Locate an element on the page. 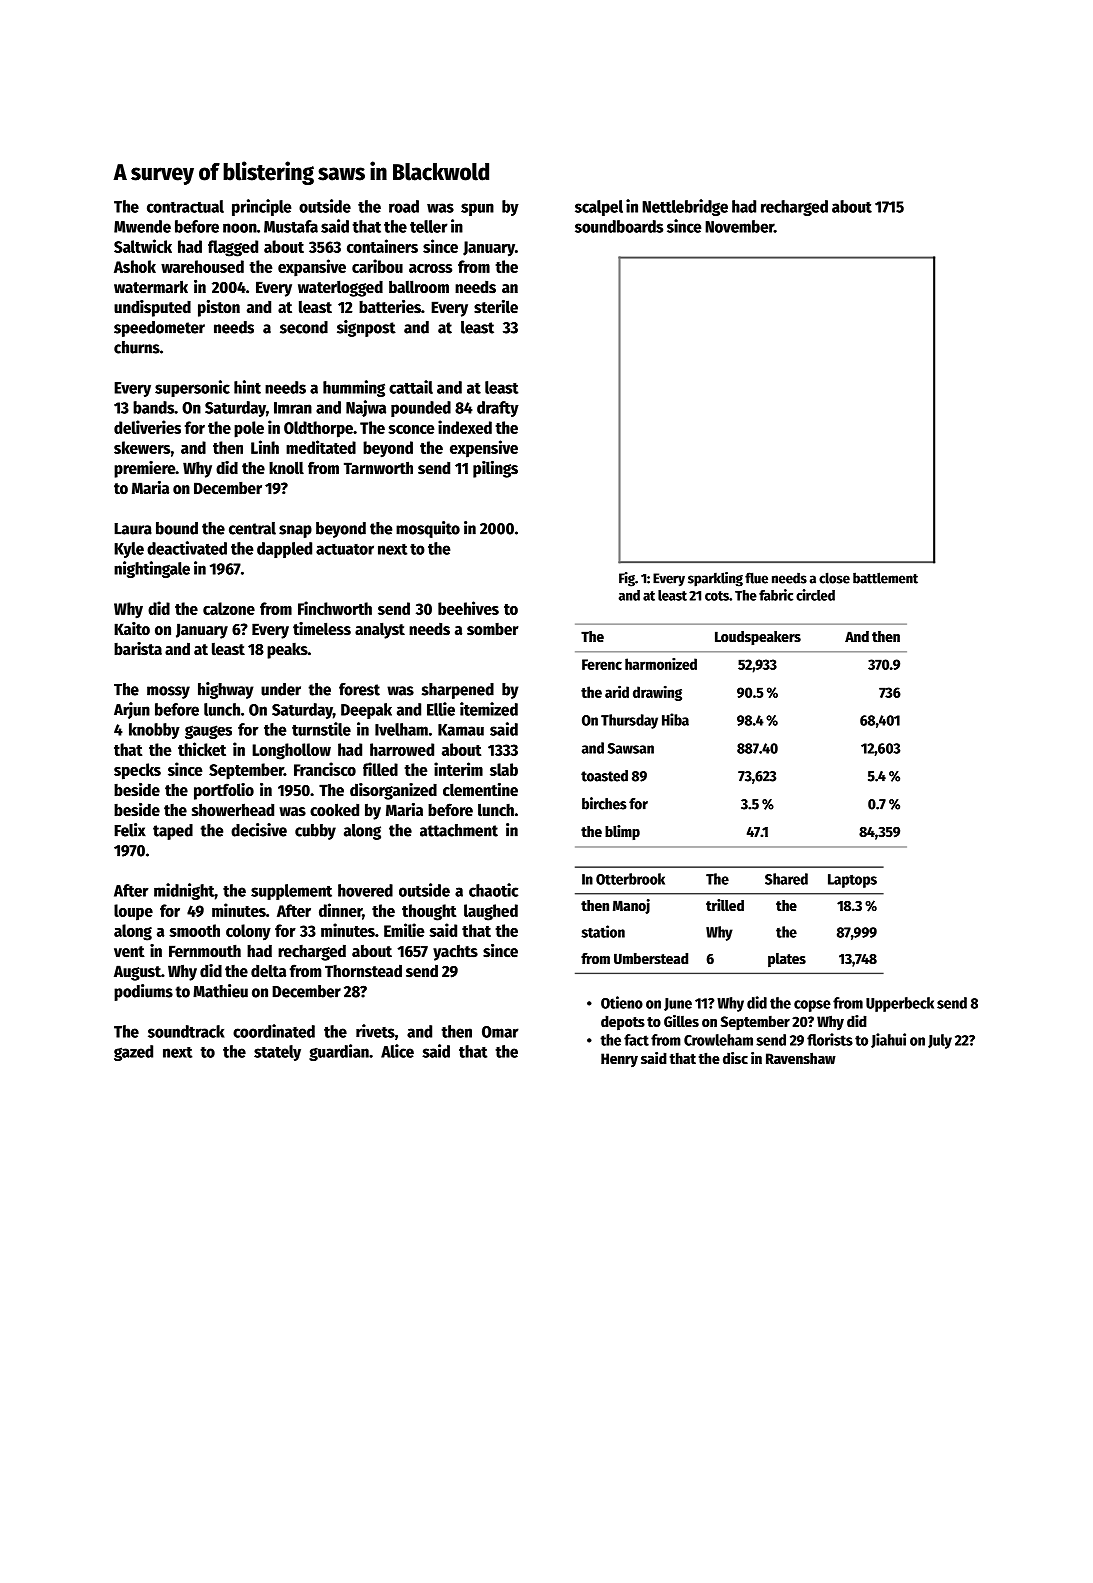  scalpel is located at coordinates (599, 208).
